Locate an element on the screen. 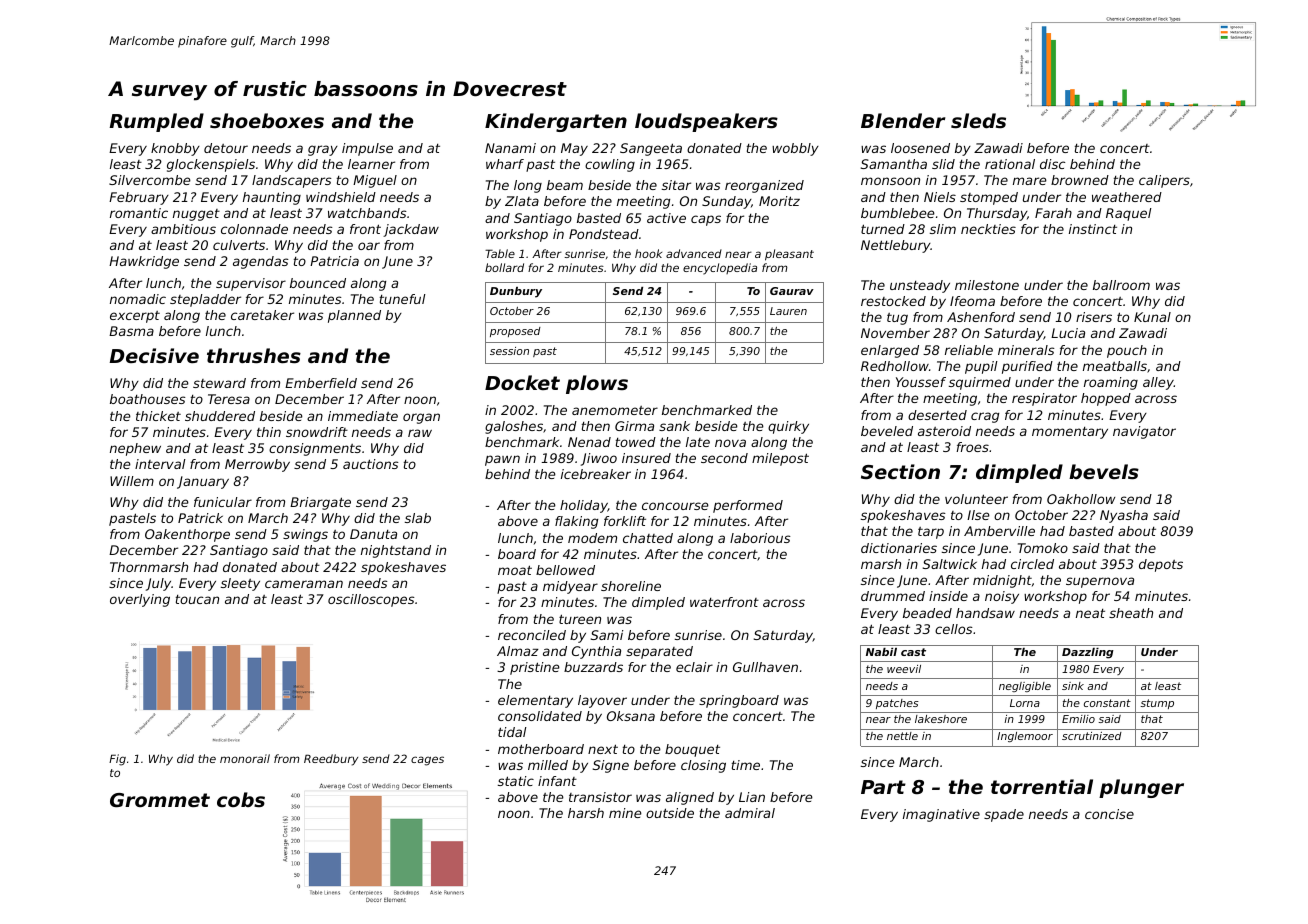 Image resolution: width=1308 pixels, height=924 pixels. Willem is located at coordinates (132, 481).
